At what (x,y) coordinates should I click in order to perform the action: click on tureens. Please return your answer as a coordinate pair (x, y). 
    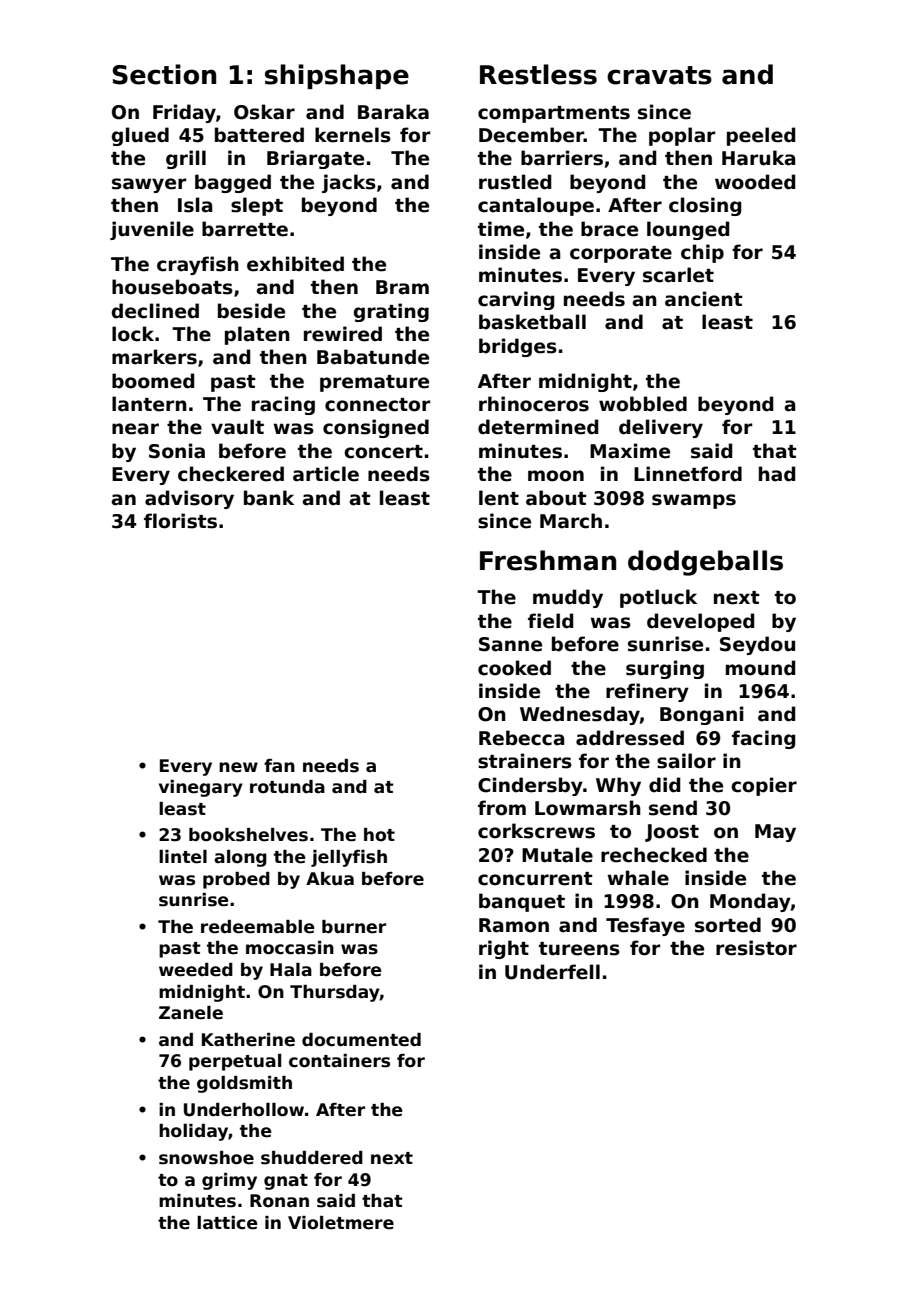
    Looking at the image, I should click on (579, 949).
